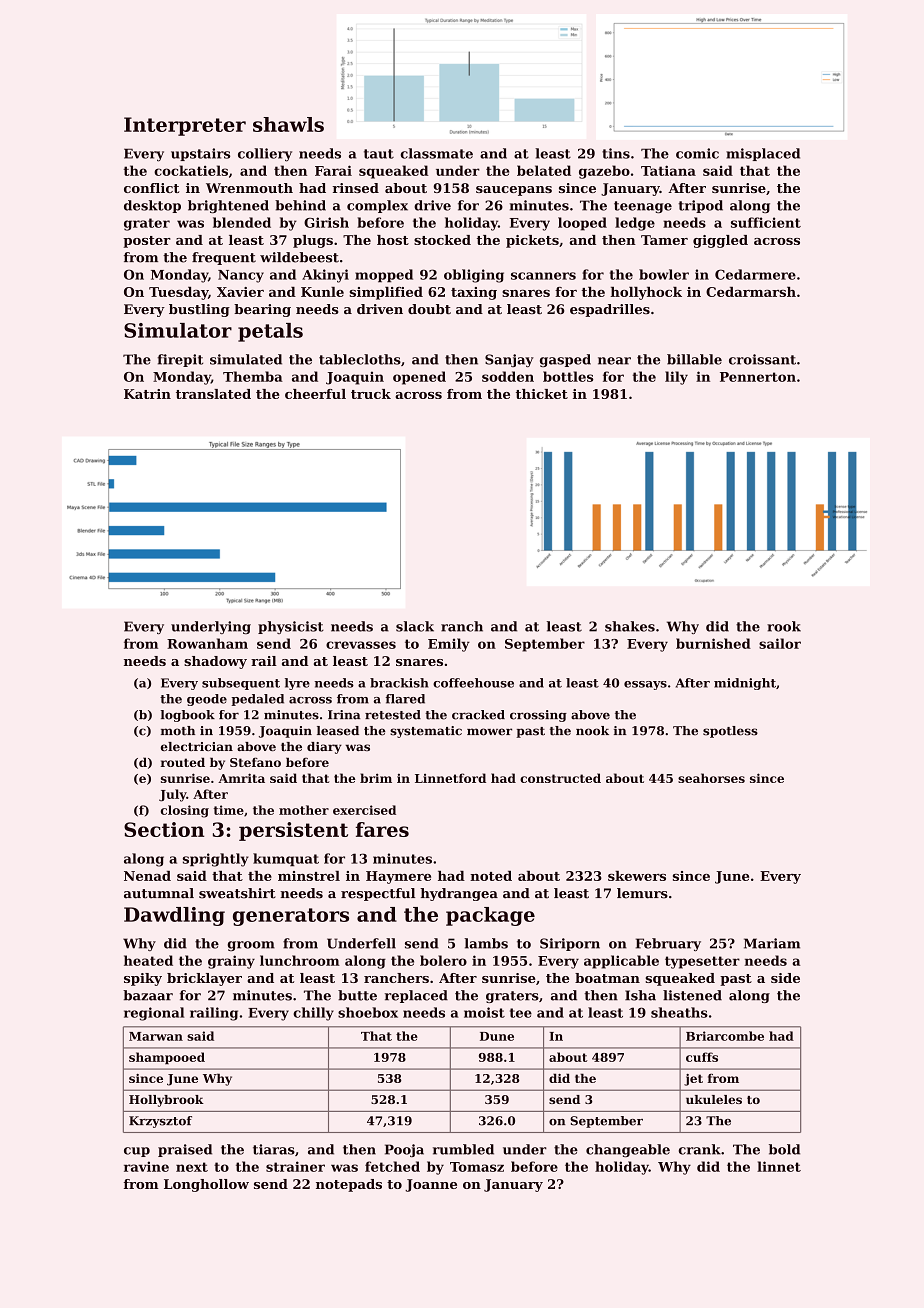 This screenshot has width=924, height=1308. What do you see at coordinates (213, 394) in the screenshot?
I see `translated` at bounding box center [213, 394].
